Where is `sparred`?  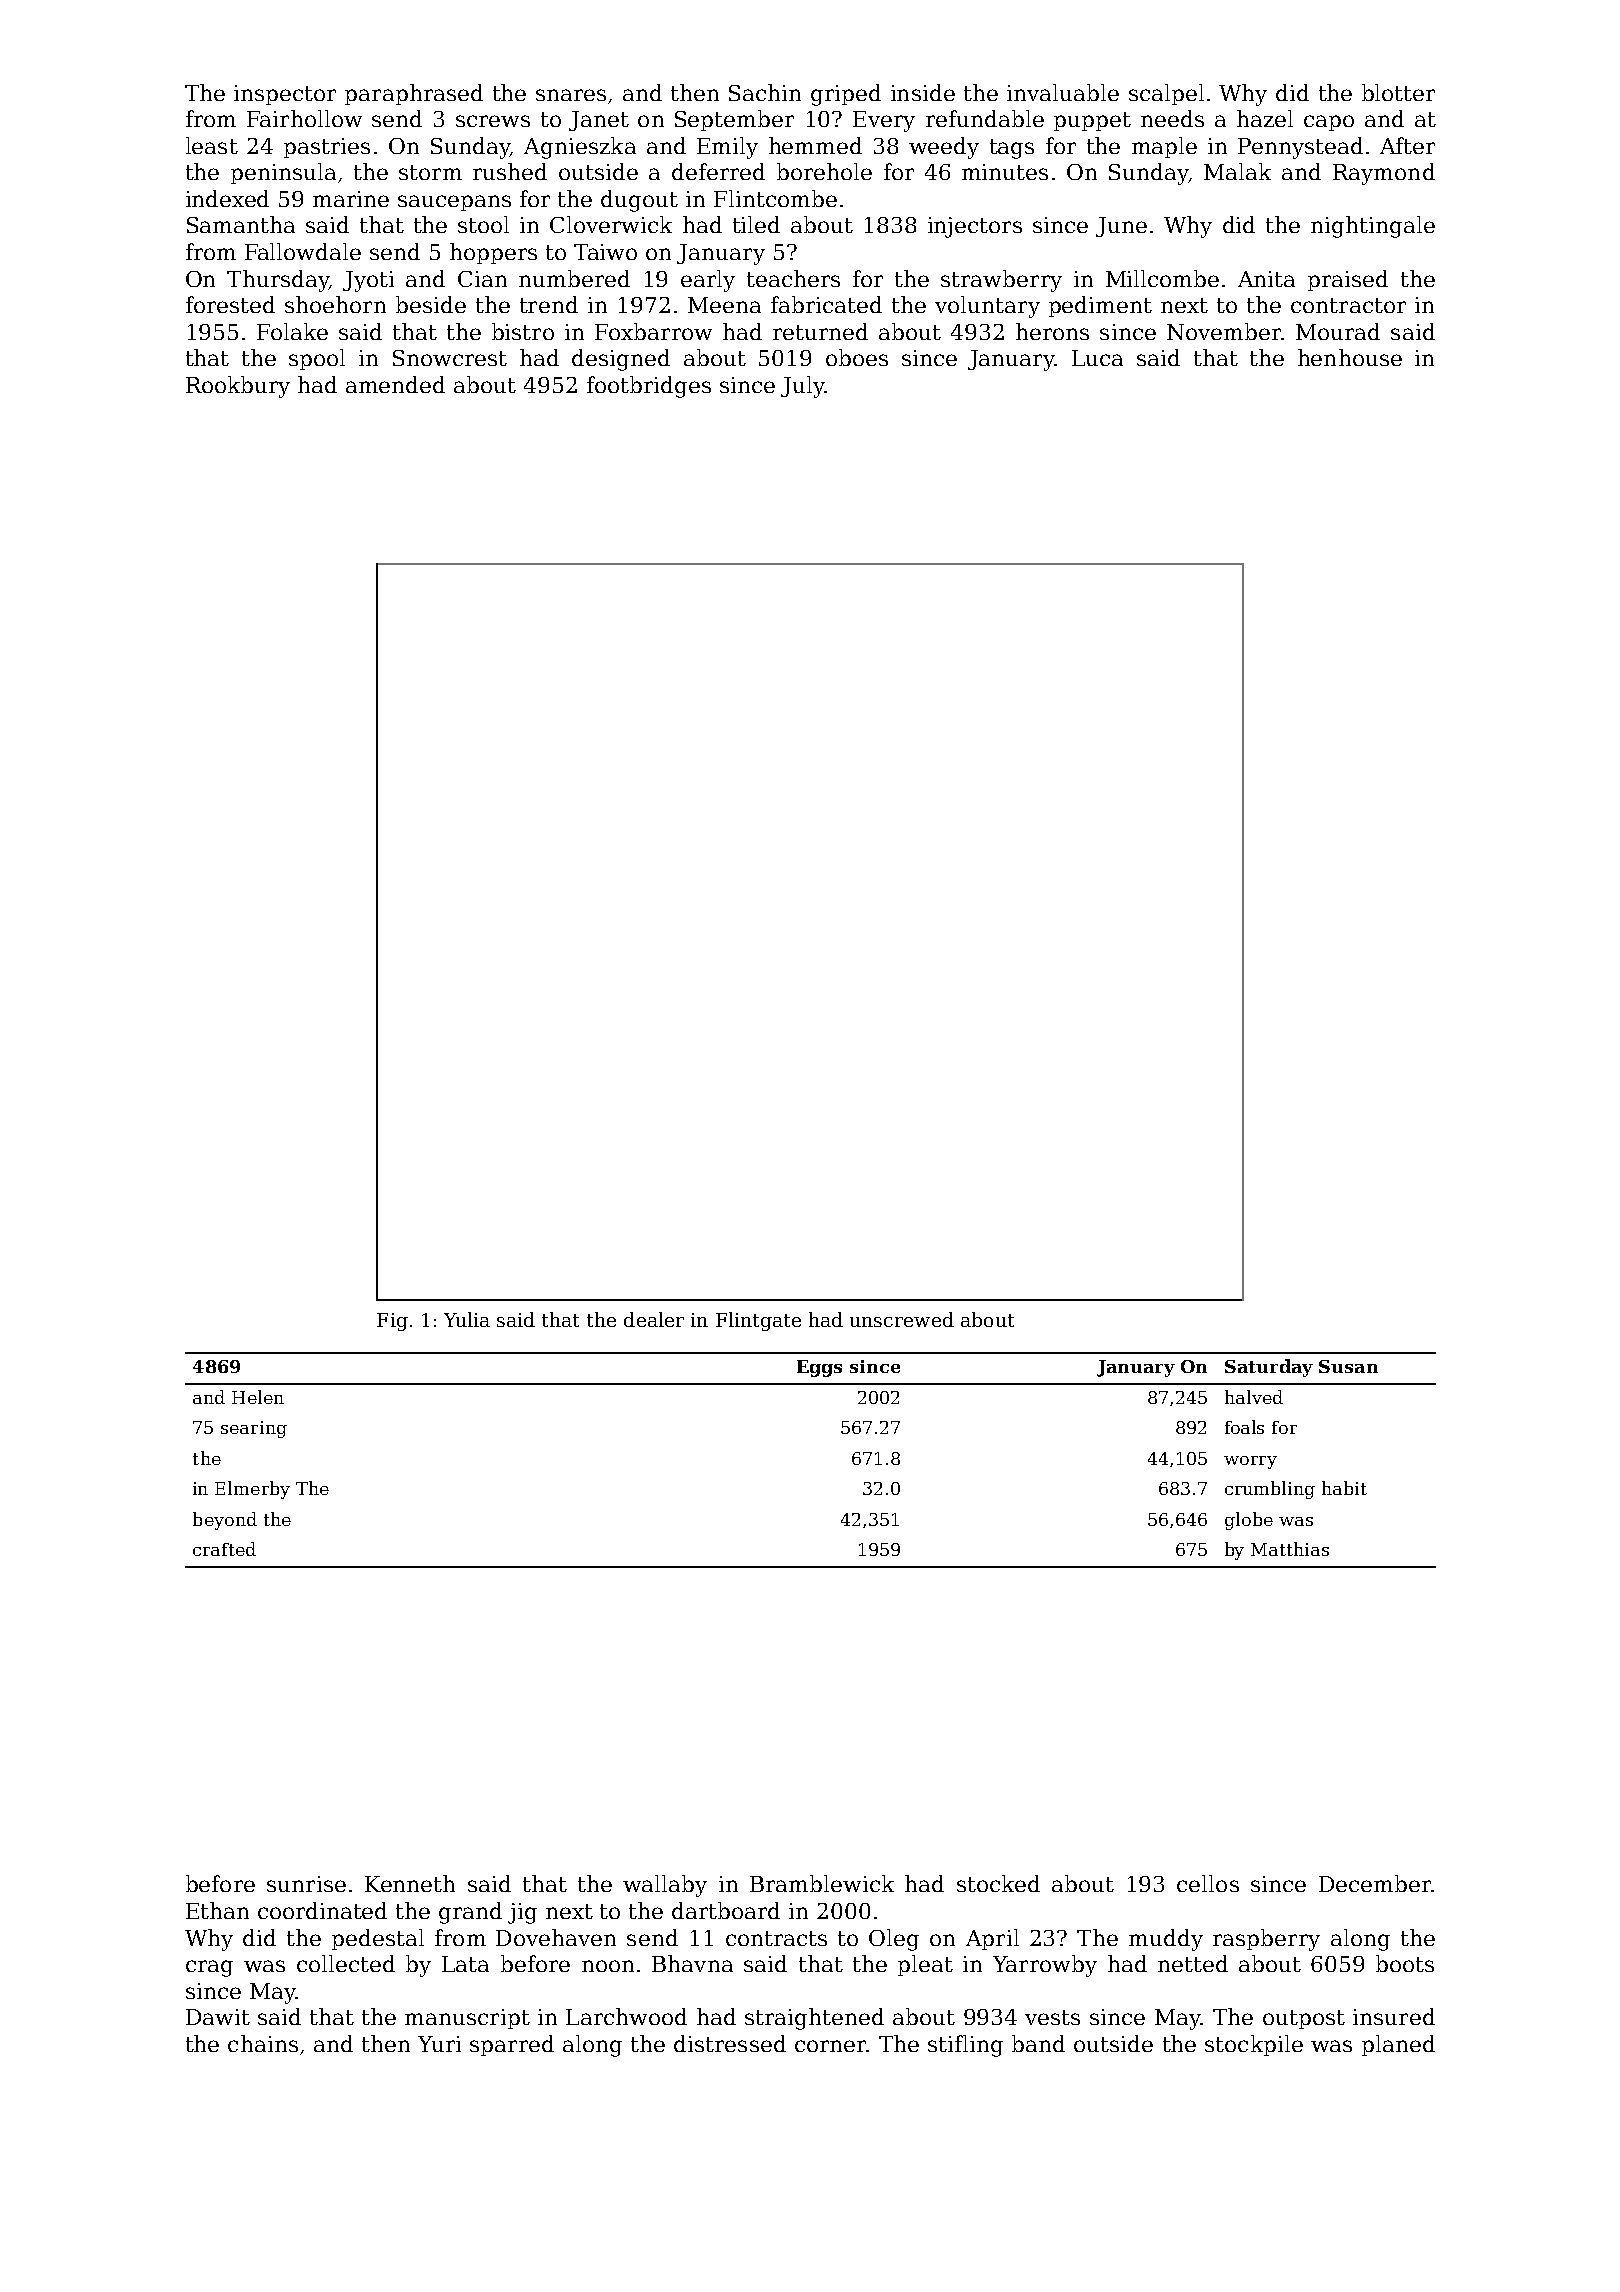 sparred is located at coordinates (512, 2045).
